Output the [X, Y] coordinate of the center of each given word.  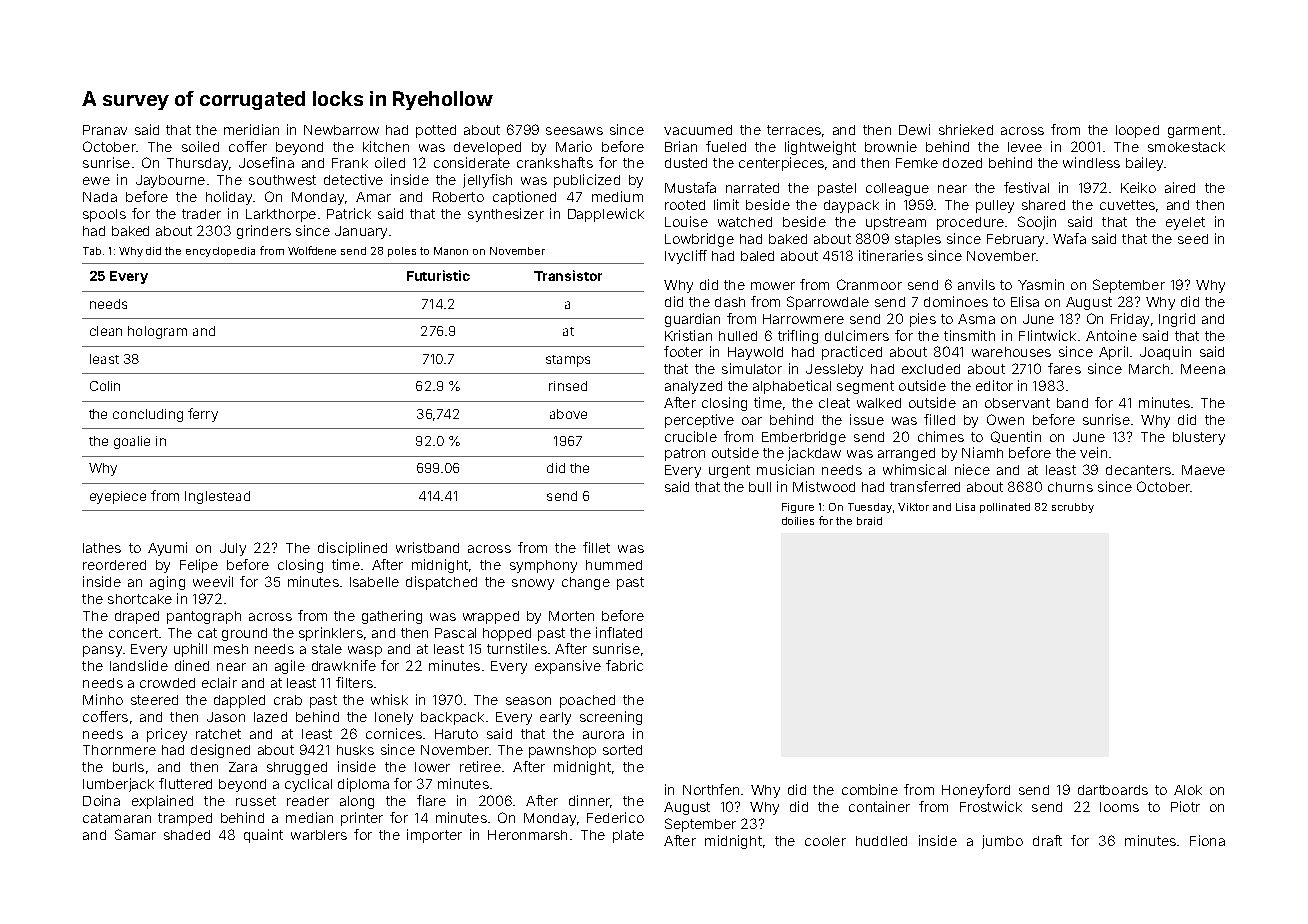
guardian [692, 320]
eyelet [1185, 223]
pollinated [1005, 508]
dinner [589, 800]
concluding [148, 415]
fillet [596, 547]
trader [201, 214]
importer [434, 836]
